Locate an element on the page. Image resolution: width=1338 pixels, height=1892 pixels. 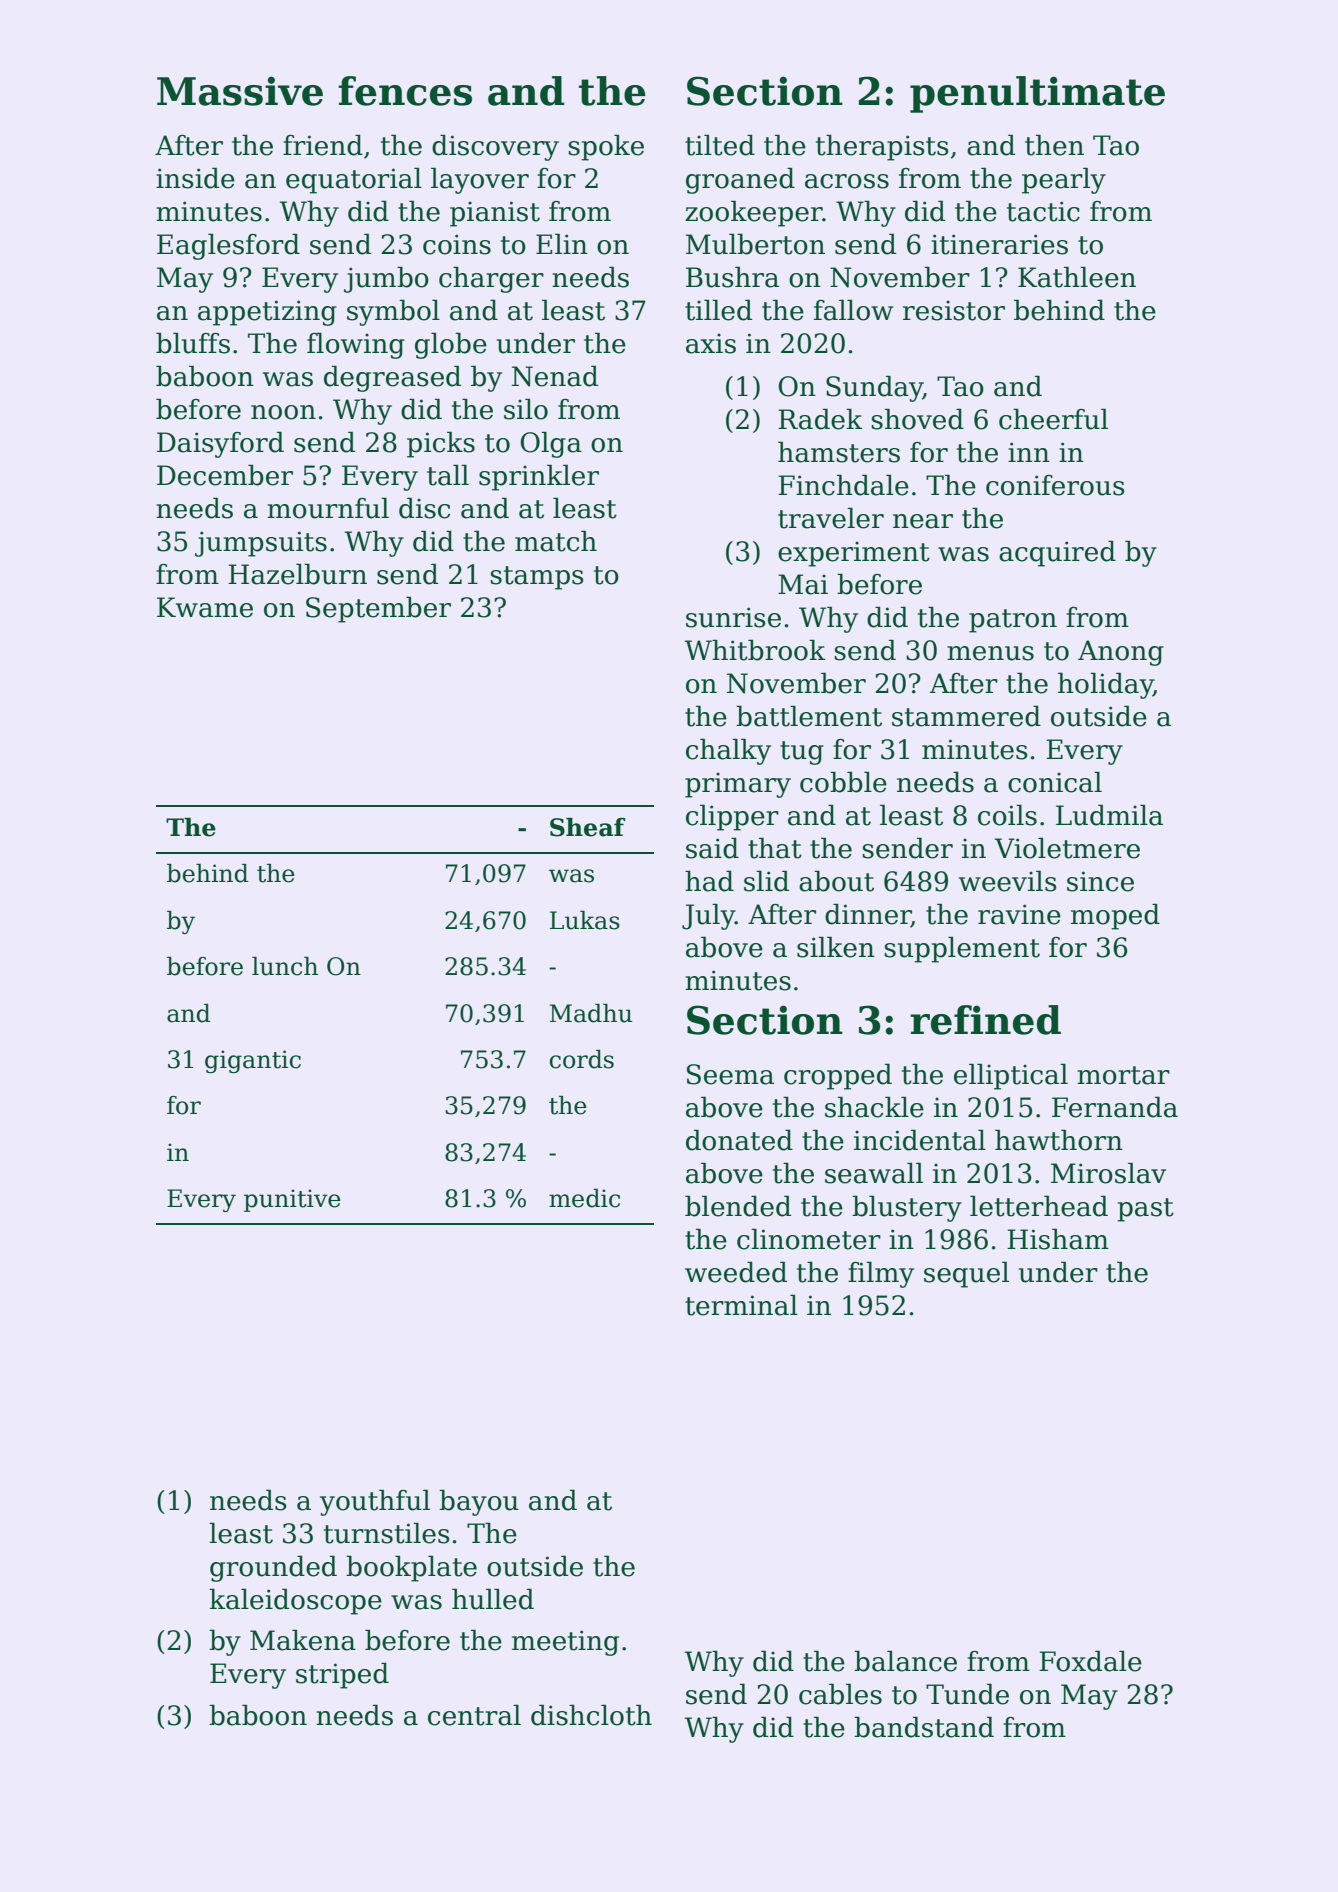
cords is located at coordinates (582, 1059).
